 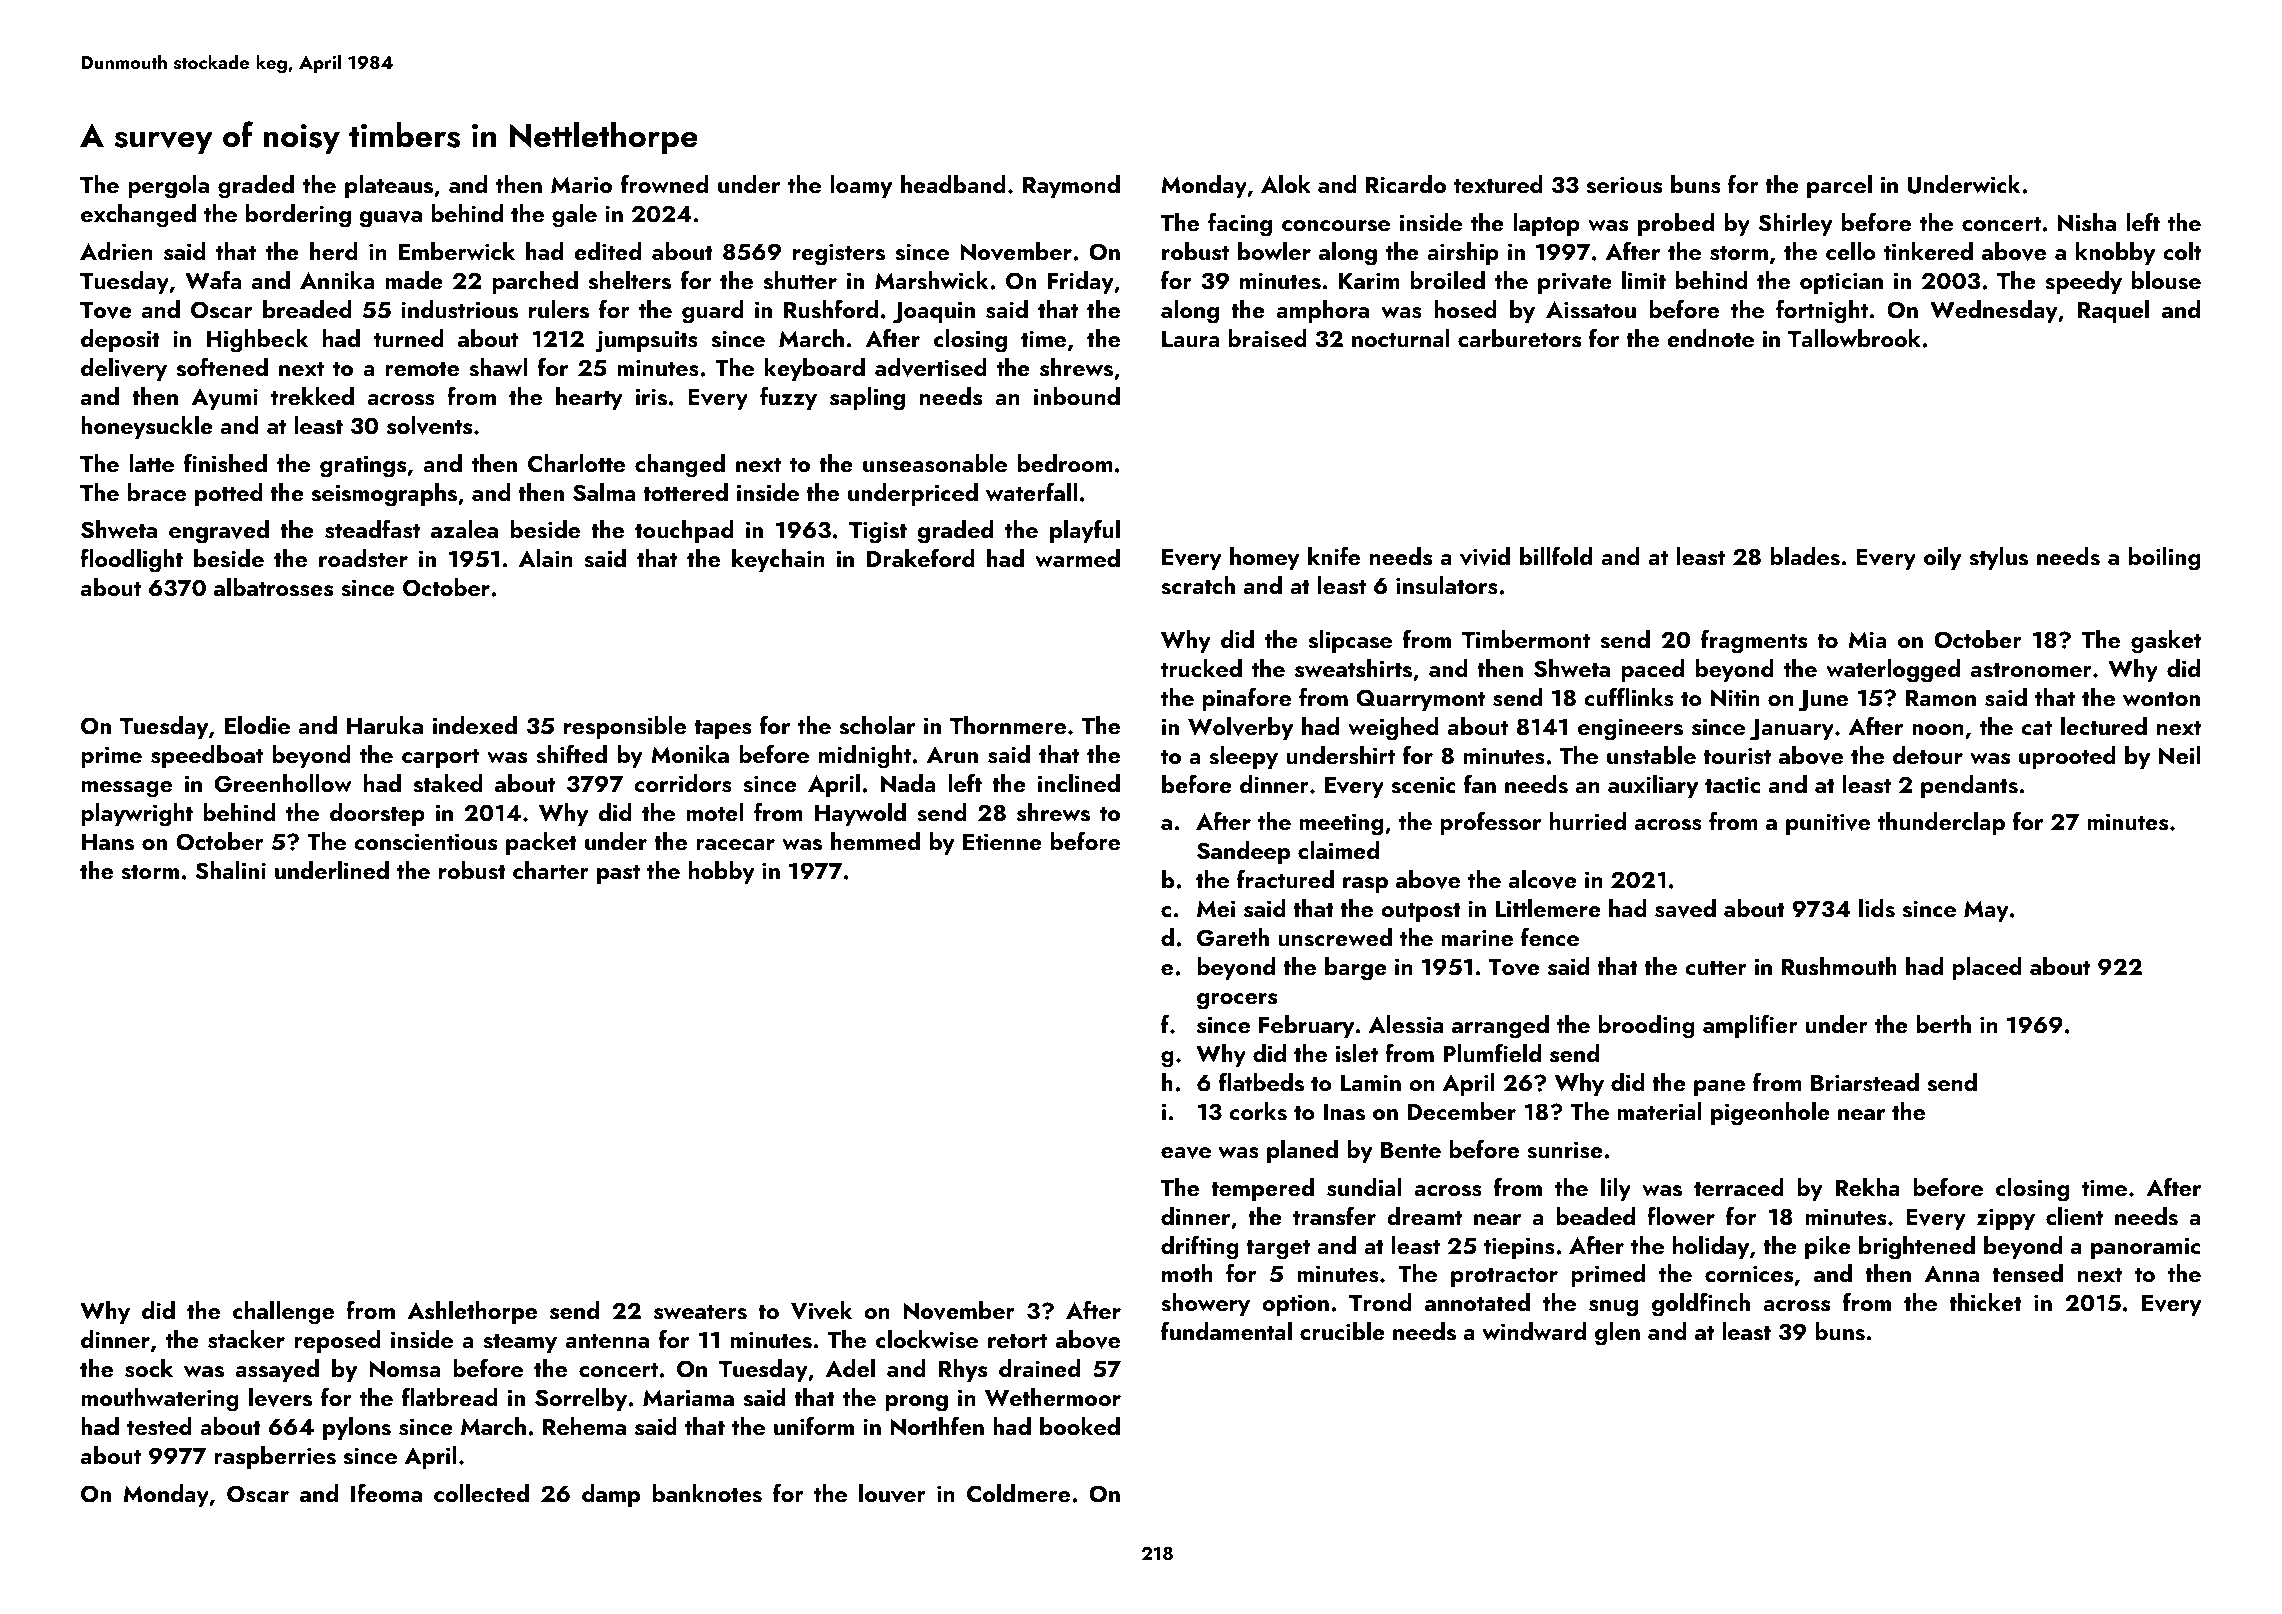 What do you see at coordinates (225, 463) in the screenshot?
I see `finished` at bounding box center [225, 463].
